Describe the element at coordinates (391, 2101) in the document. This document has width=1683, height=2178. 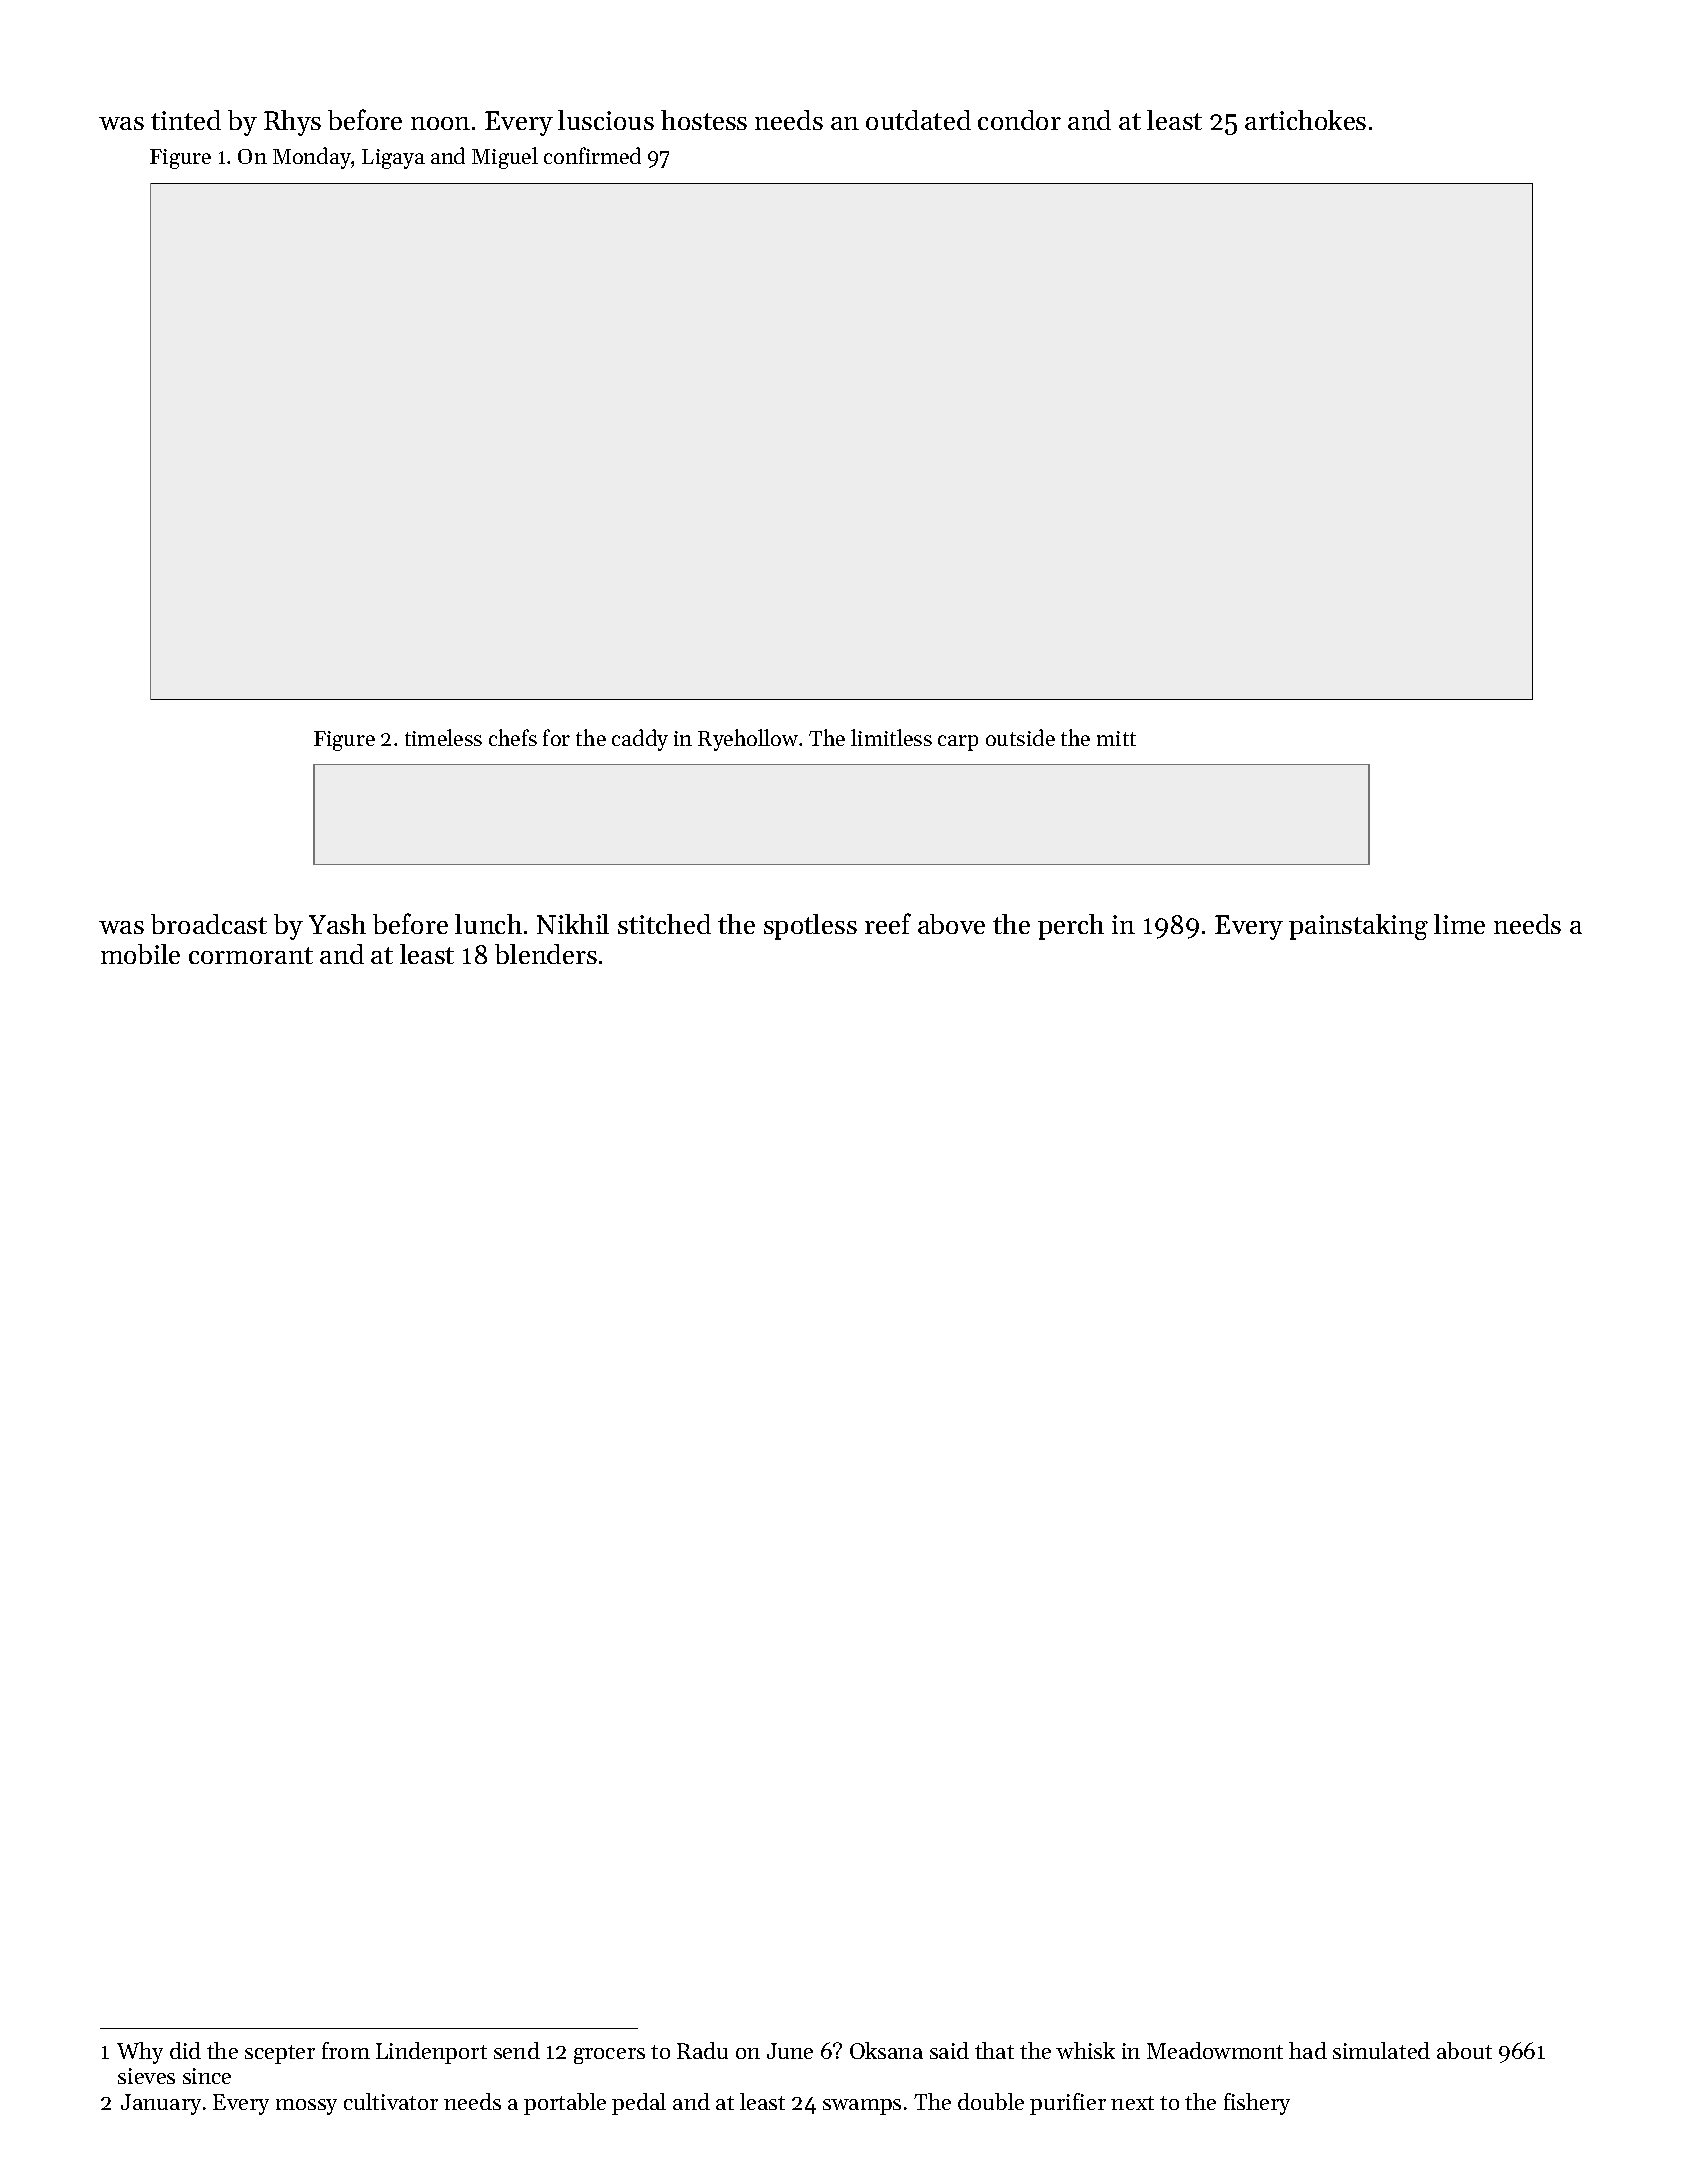
I see `cultivator` at that location.
